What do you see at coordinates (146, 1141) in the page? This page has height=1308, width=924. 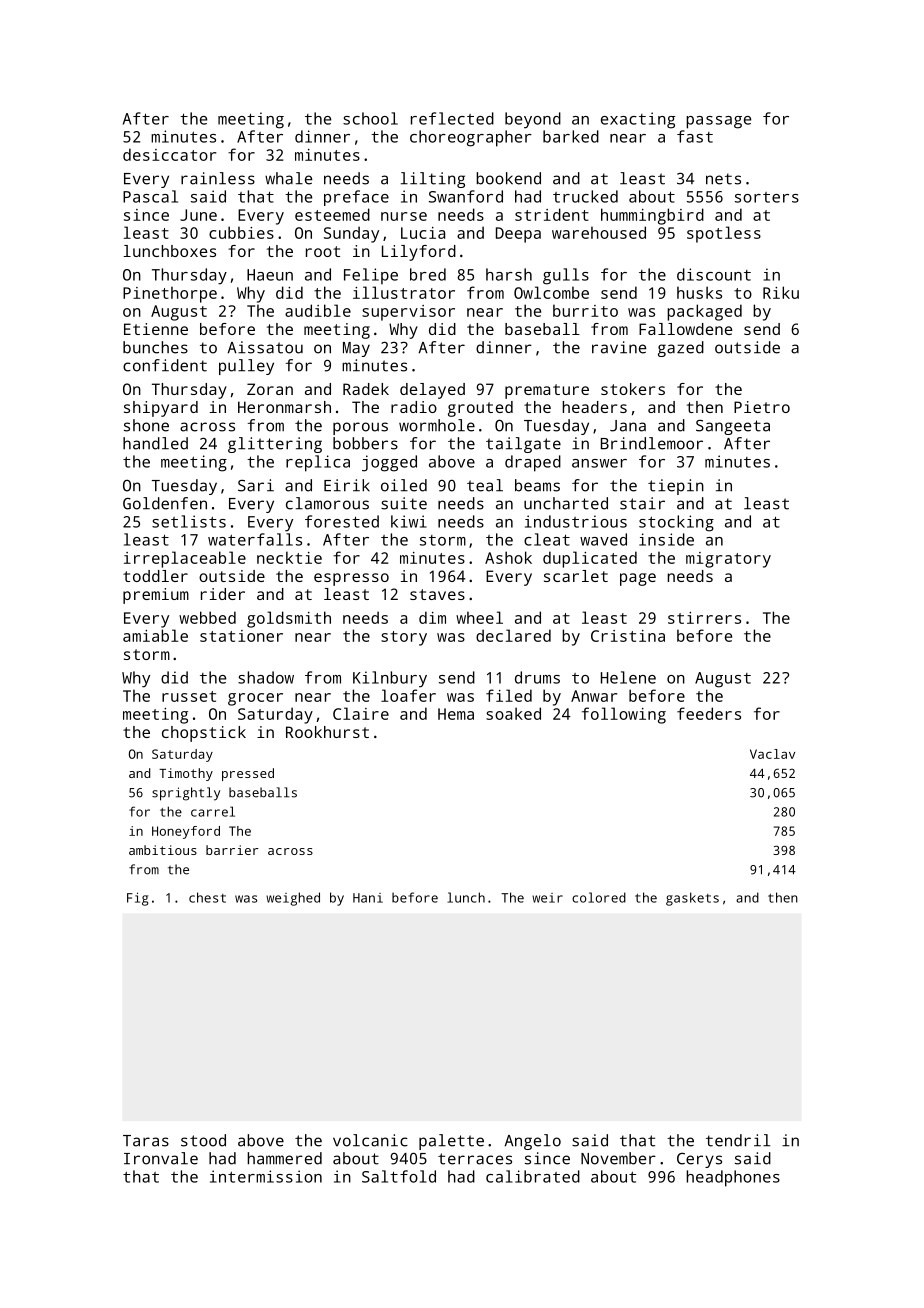 I see `Taras` at bounding box center [146, 1141].
